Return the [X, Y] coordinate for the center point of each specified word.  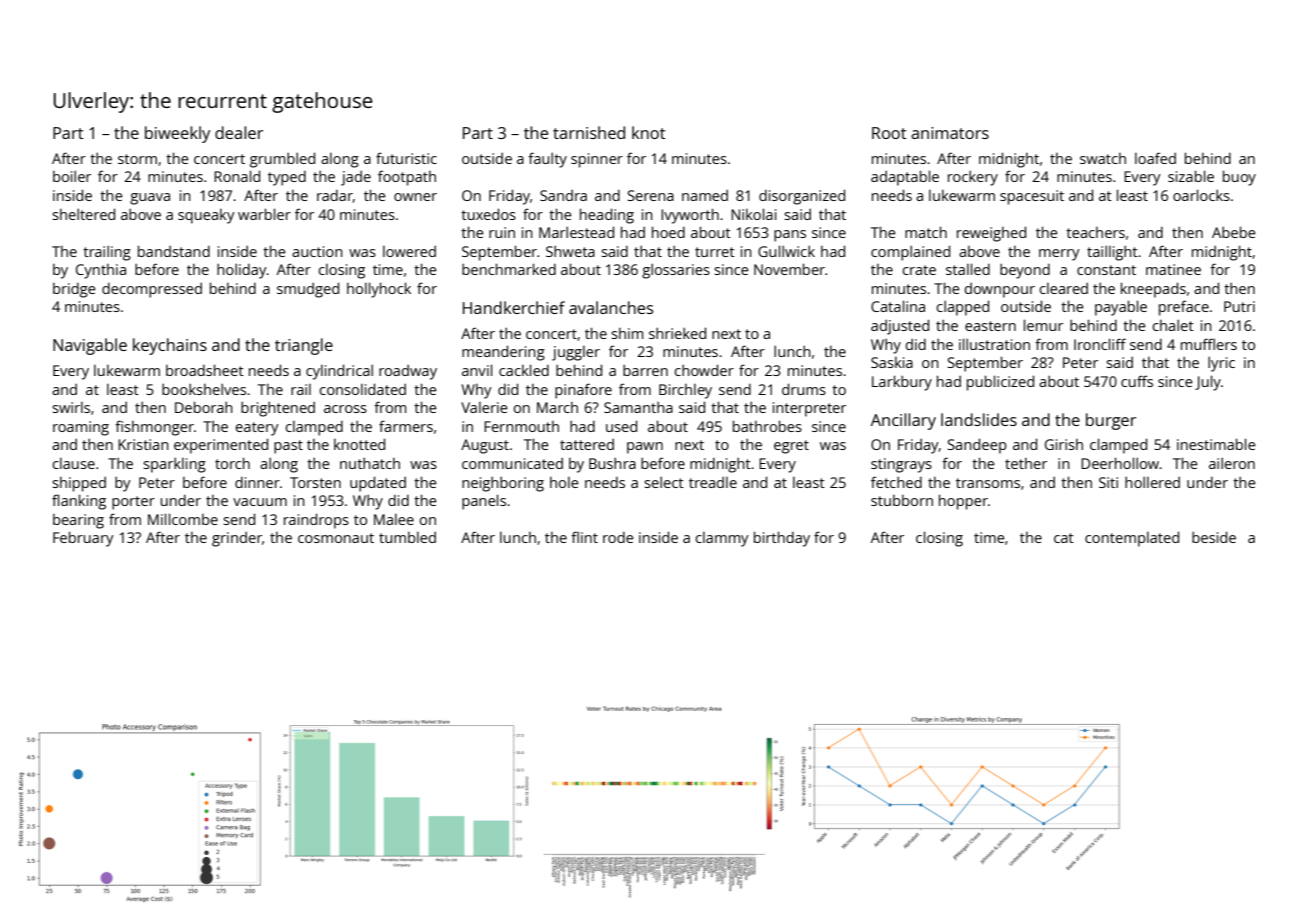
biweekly [177, 134]
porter [133, 503]
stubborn [902, 500]
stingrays [901, 465]
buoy [1239, 178]
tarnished [589, 132]
